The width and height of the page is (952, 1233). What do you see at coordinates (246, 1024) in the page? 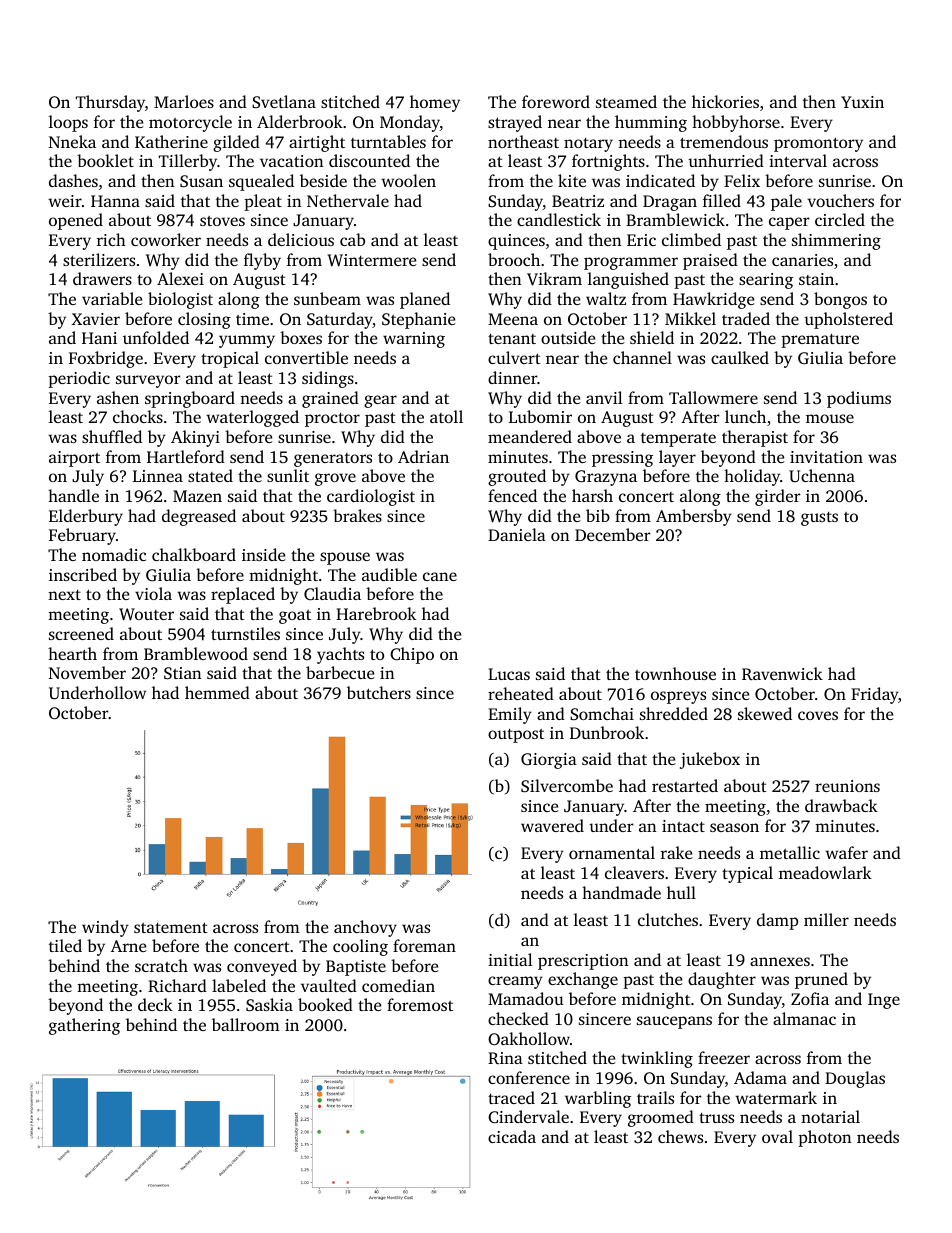
I see `ballroom` at bounding box center [246, 1024].
